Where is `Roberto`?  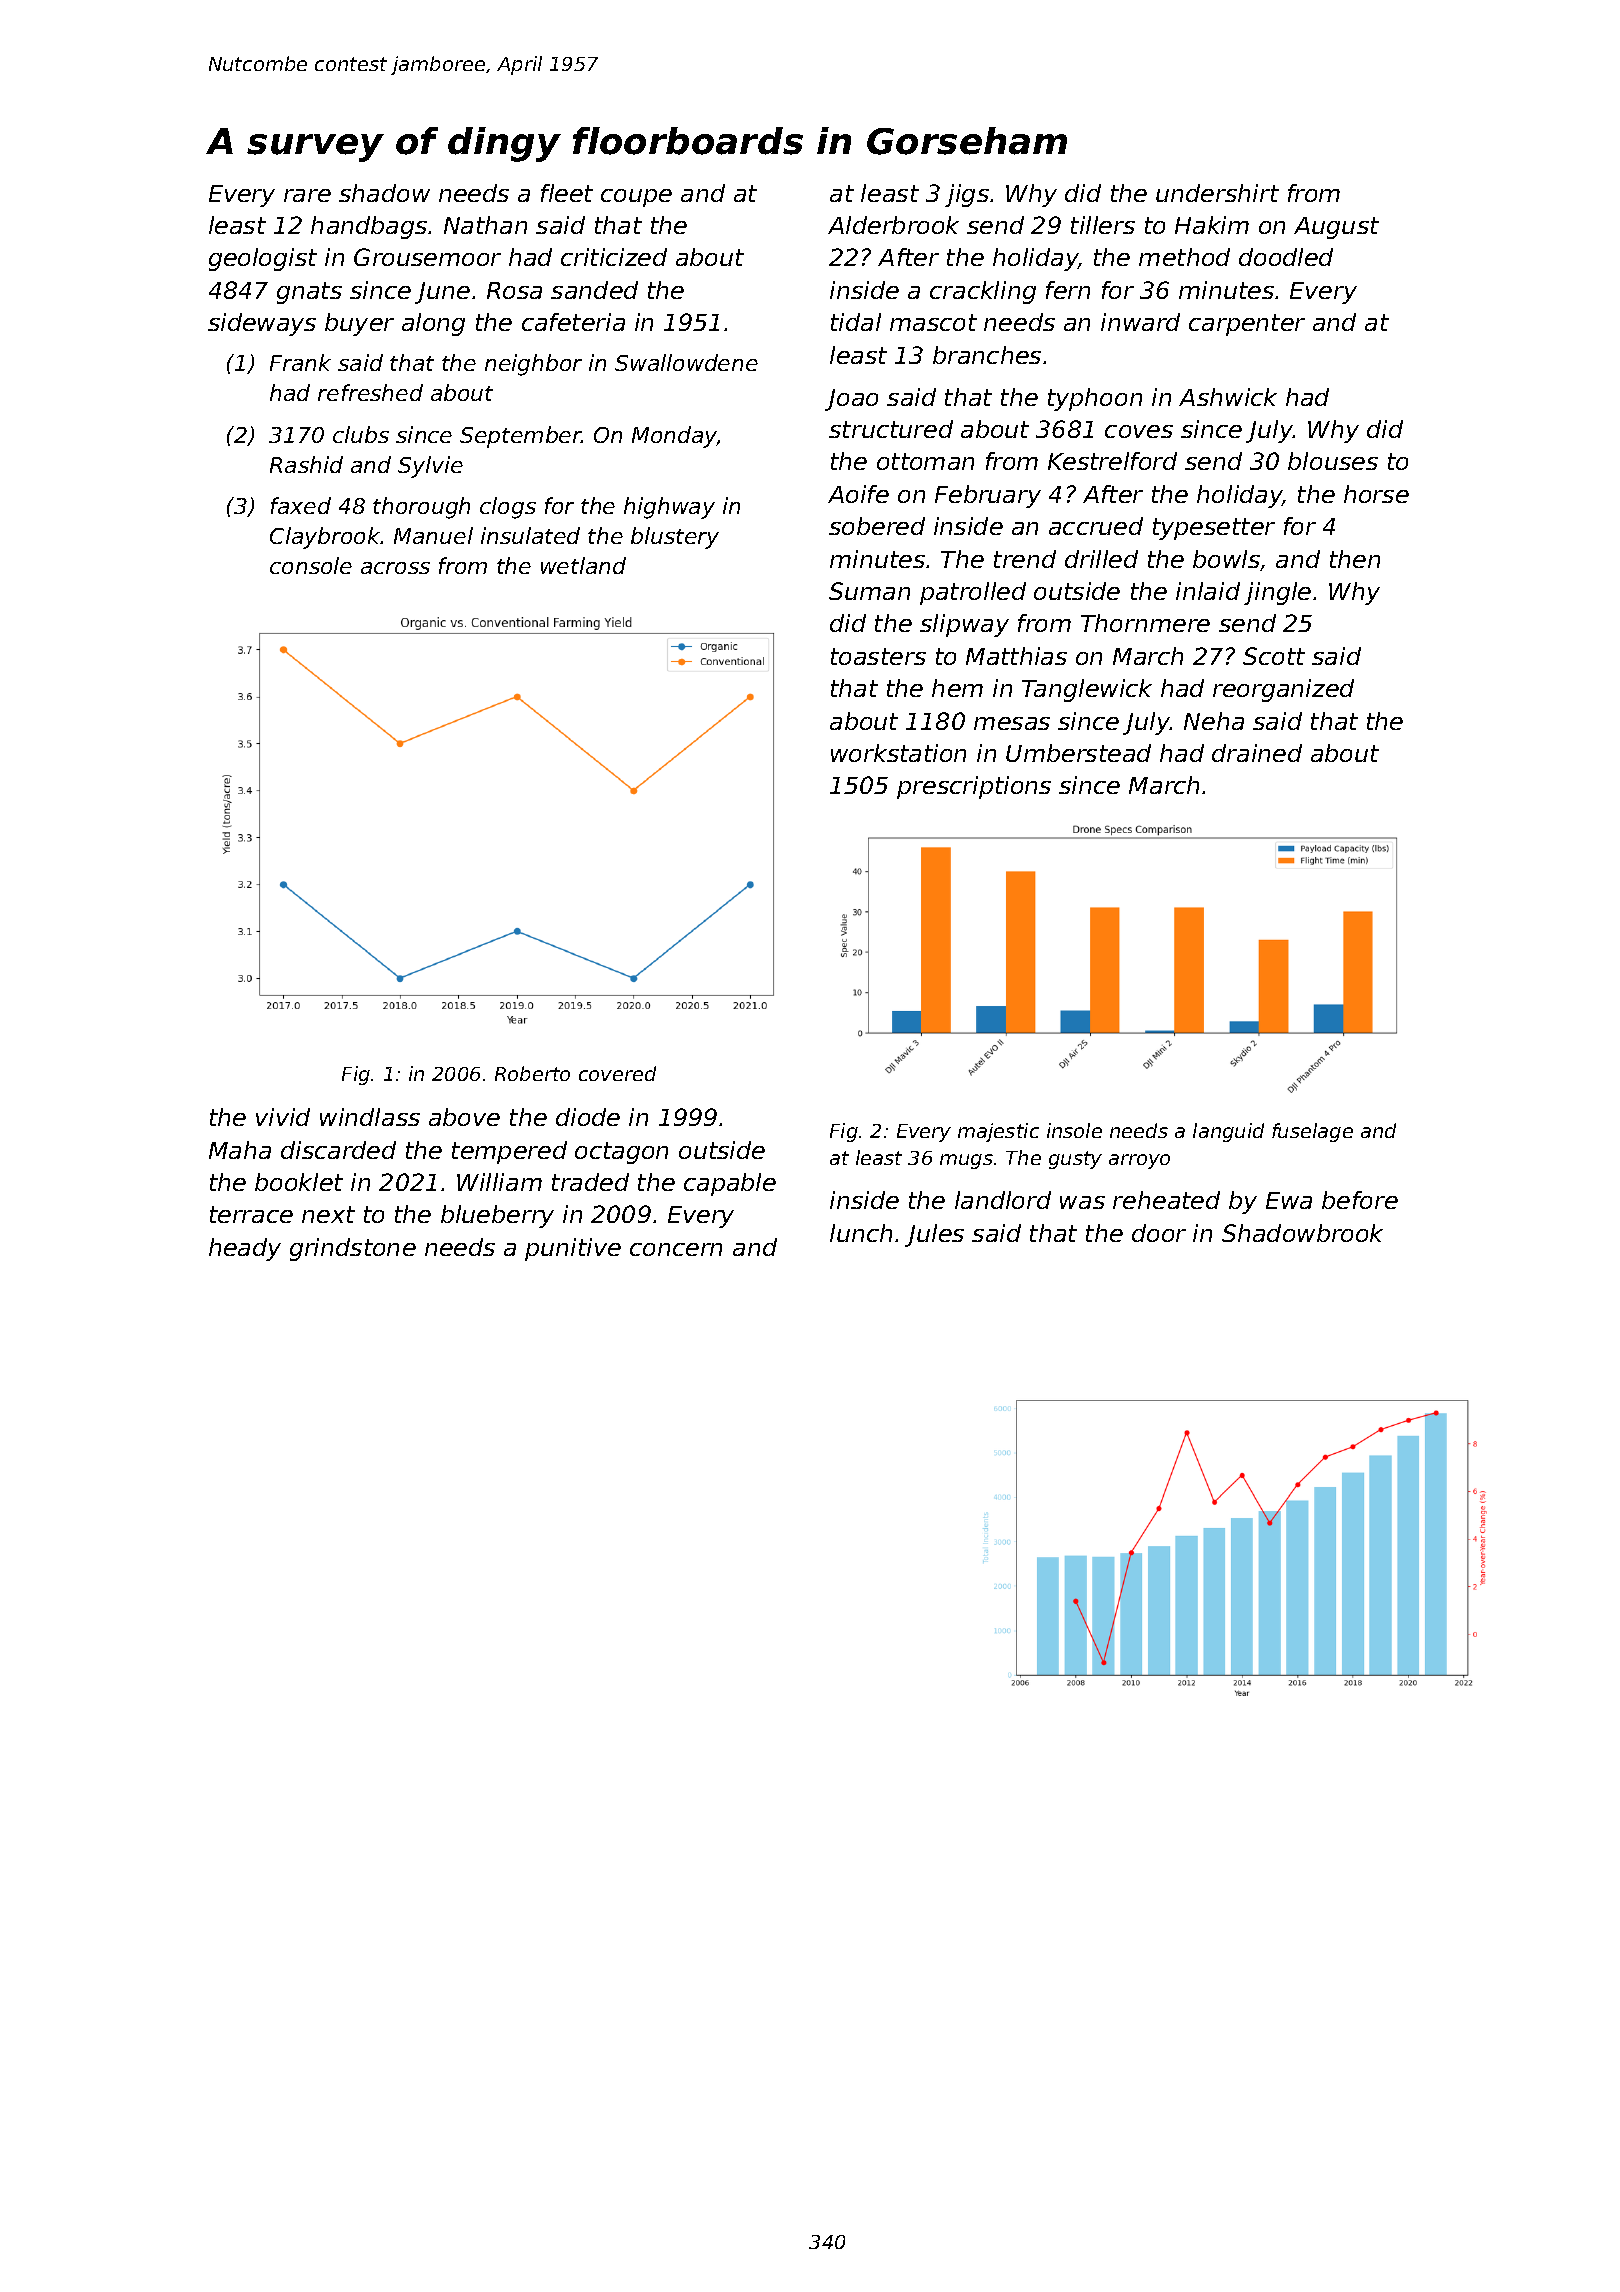
Roberto is located at coordinates (532, 1073).
